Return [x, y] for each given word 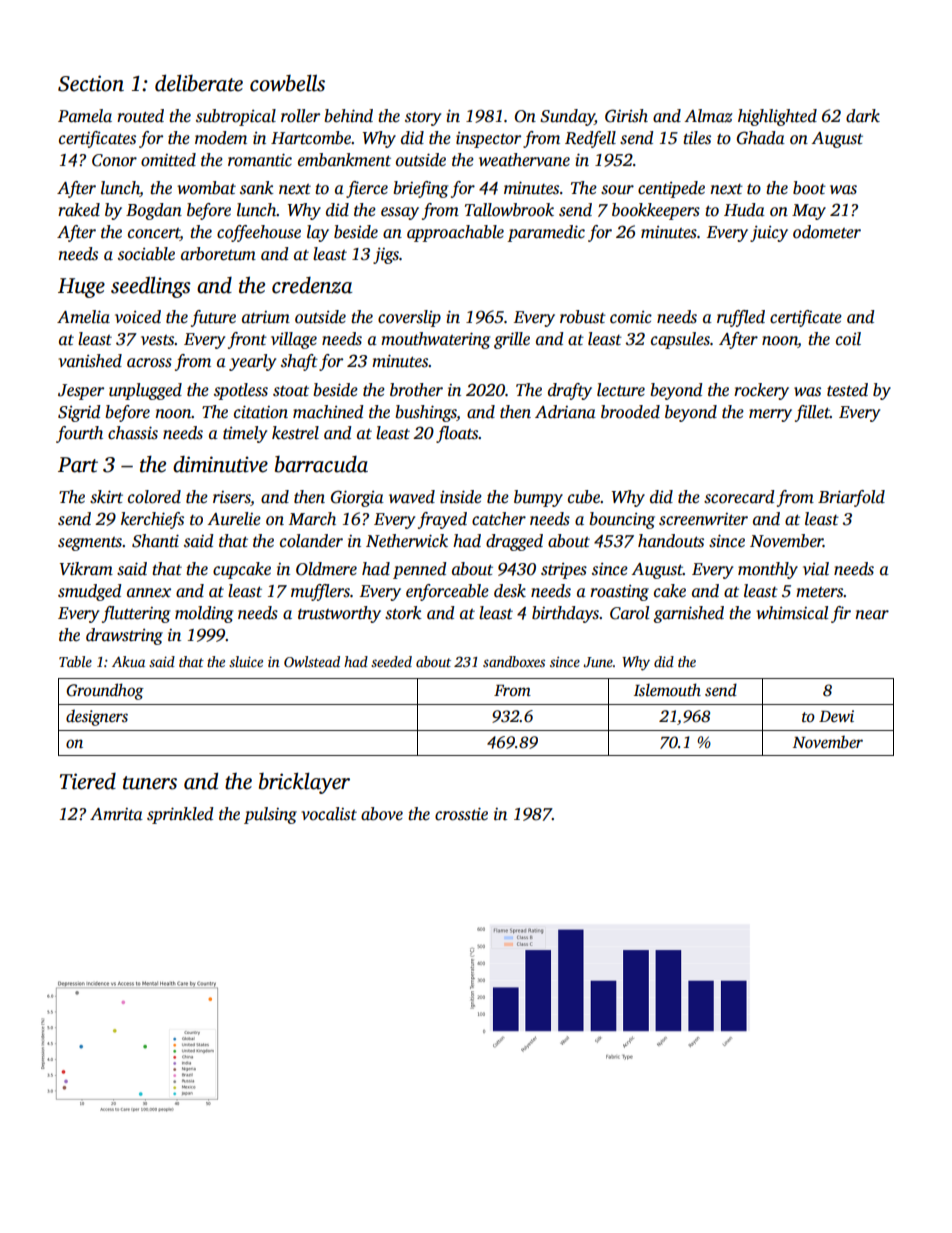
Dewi [836, 716]
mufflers [320, 592]
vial [816, 569]
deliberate [199, 83]
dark [863, 116]
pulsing [270, 815]
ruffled [741, 318]
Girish [626, 116]
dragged [514, 542]
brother [416, 390]
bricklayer [304, 783]
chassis [133, 433]
